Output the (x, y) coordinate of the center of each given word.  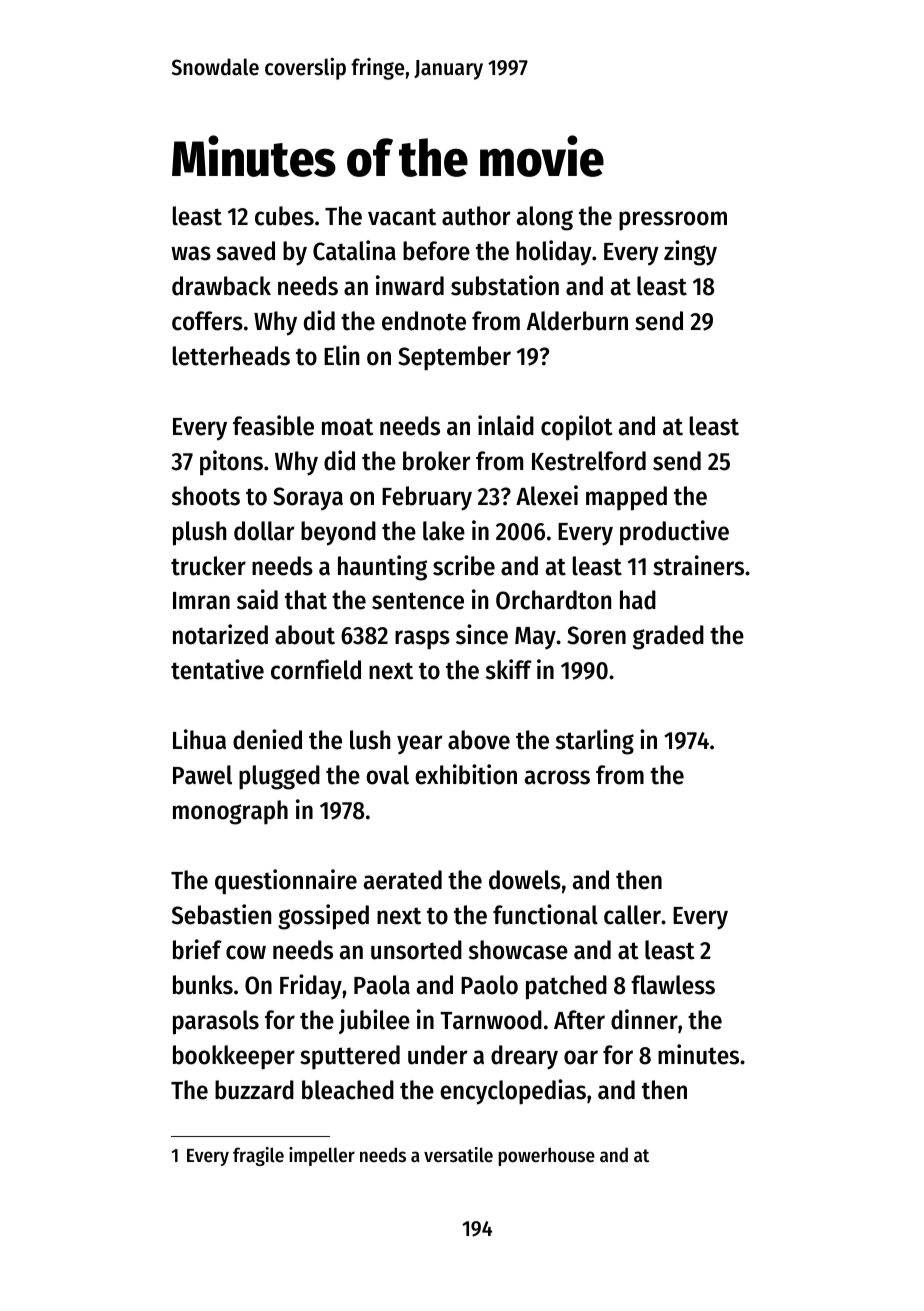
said (257, 599)
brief (197, 949)
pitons (231, 463)
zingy (690, 253)
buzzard (254, 1090)
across (557, 777)
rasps (422, 640)
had (638, 600)
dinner (644, 1019)
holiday (554, 253)
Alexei (547, 495)
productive (674, 533)
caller (632, 915)
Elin (341, 355)
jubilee (374, 1021)
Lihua (199, 739)
